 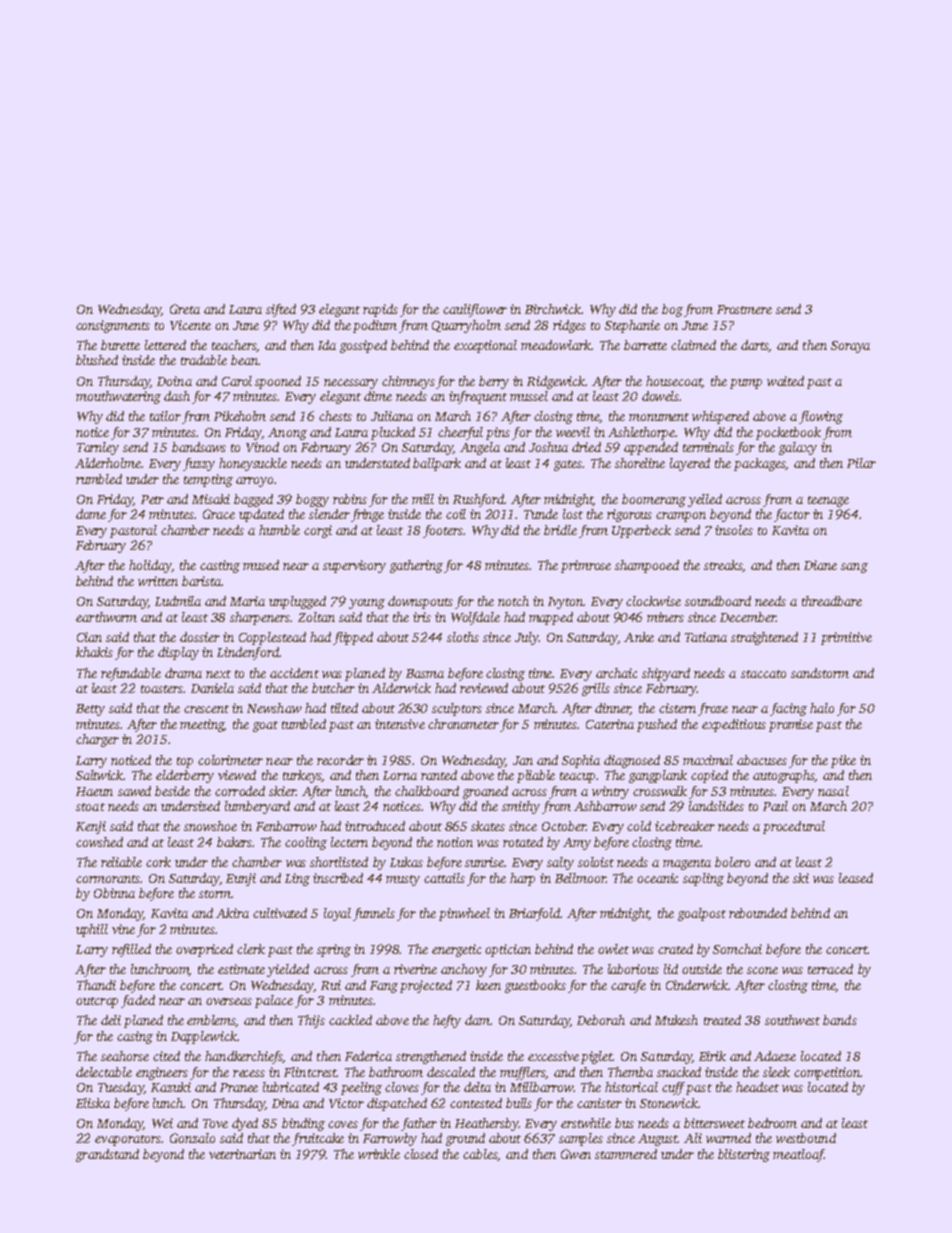 What do you see at coordinates (237, 381) in the image?
I see `Carol` at bounding box center [237, 381].
